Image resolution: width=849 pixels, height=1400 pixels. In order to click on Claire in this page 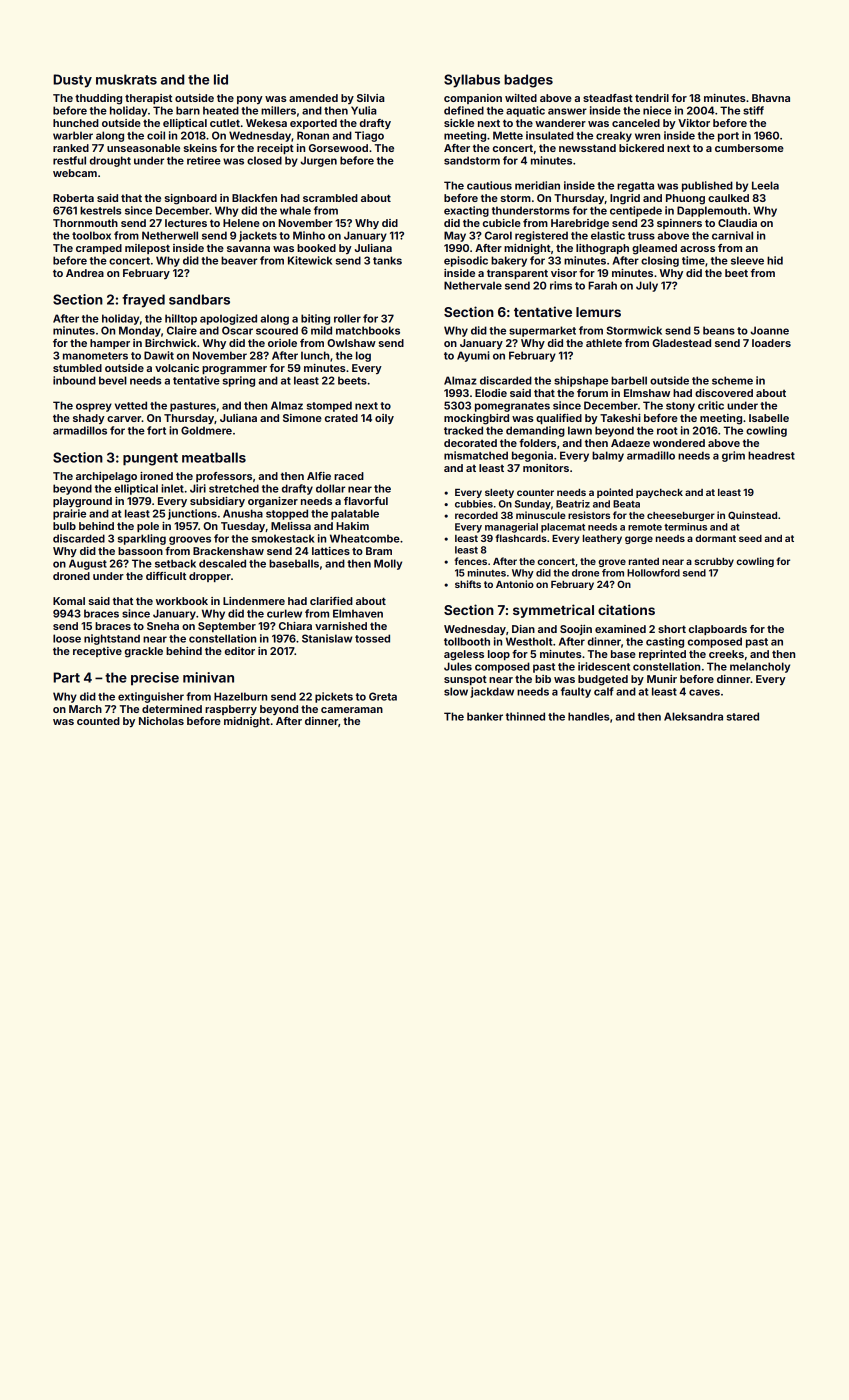, I will do `click(182, 330)`.
